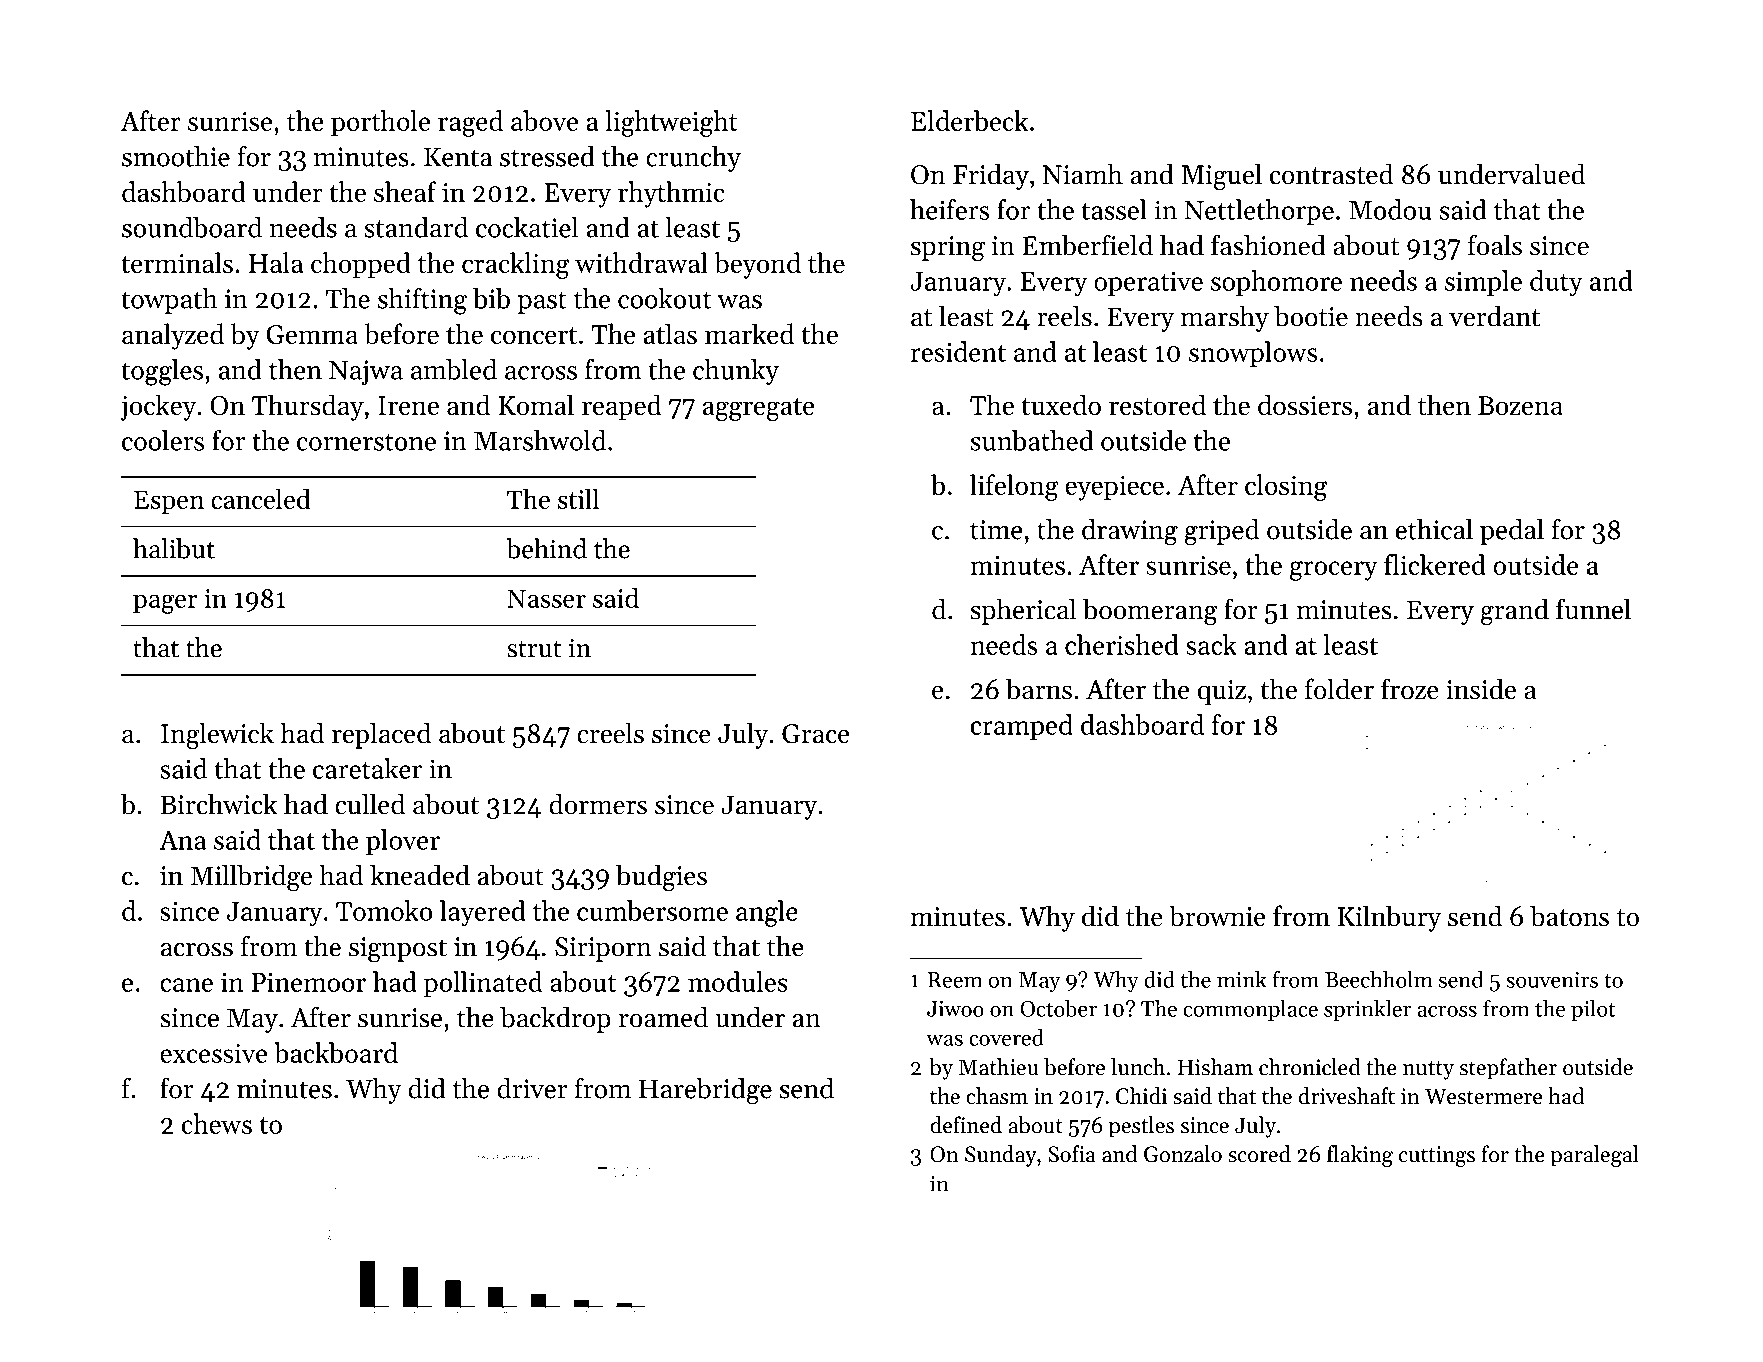 The image size is (1763, 1362). What do you see at coordinates (217, 735) in the document?
I see `Inglewick` at bounding box center [217, 735].
